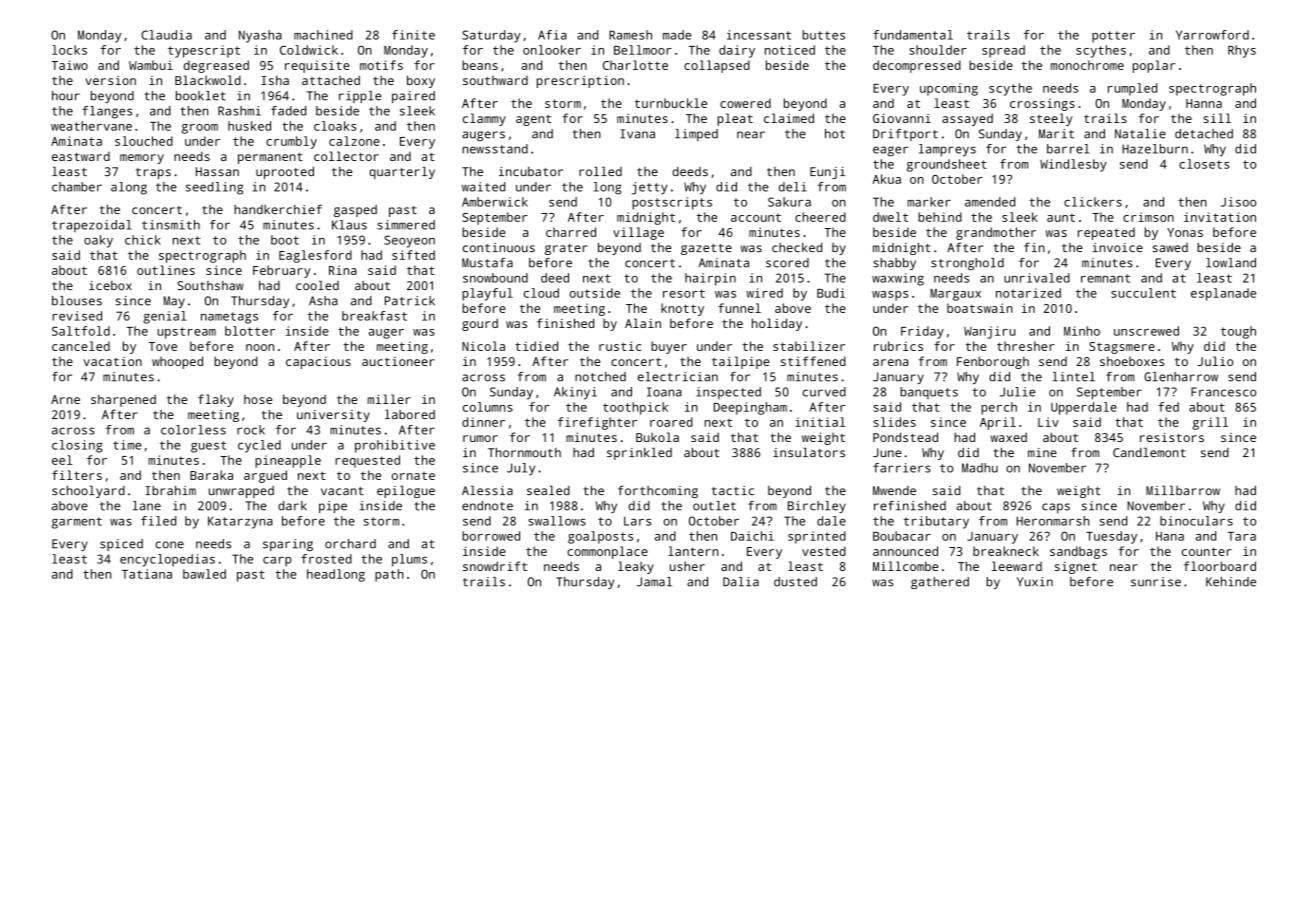  Describe the element at coordinates (1212, 35) in the screenshot. I see `Yarrowford` at that location.
